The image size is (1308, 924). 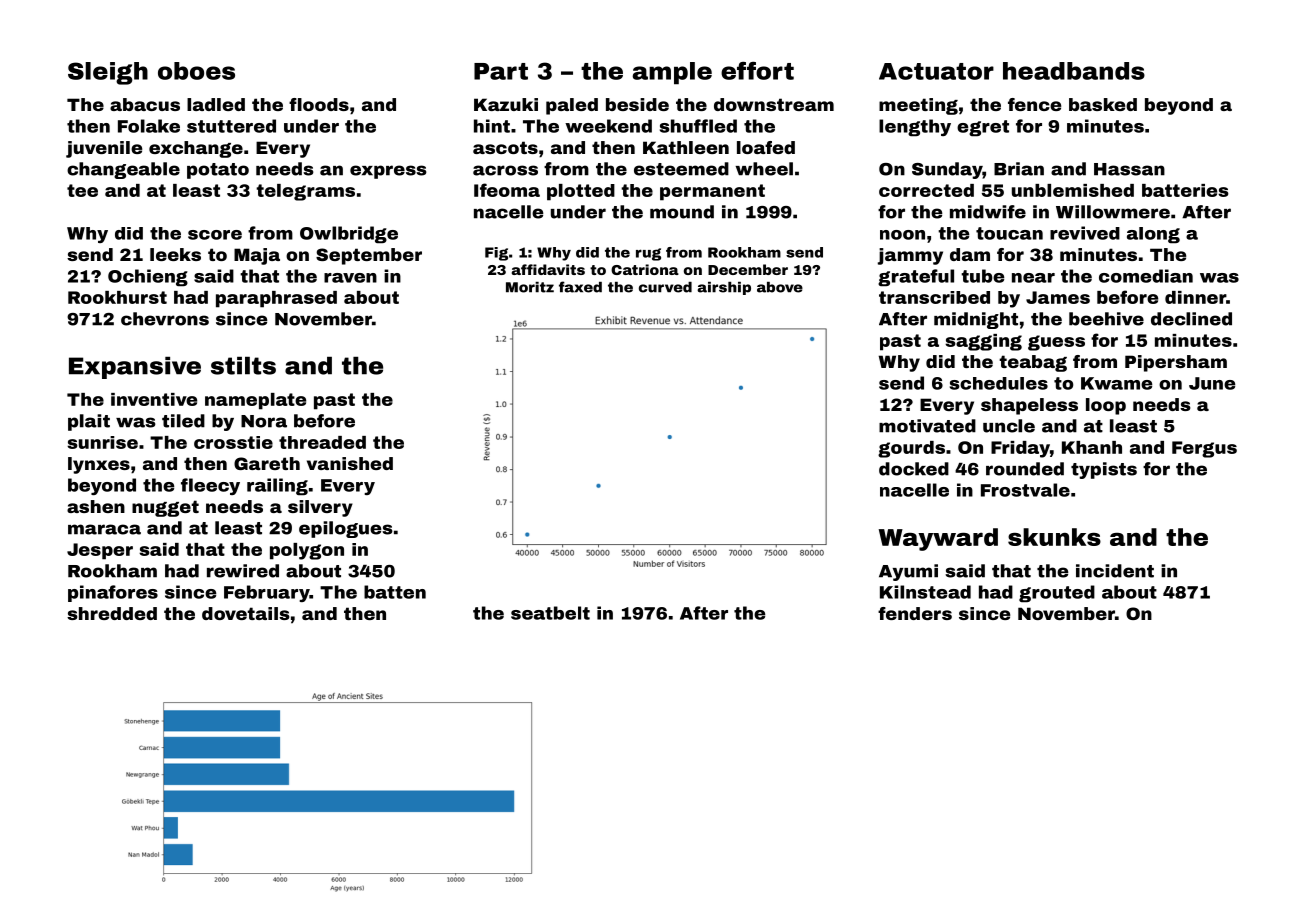 I want to click on oboes, so click(x=196, y=71).
